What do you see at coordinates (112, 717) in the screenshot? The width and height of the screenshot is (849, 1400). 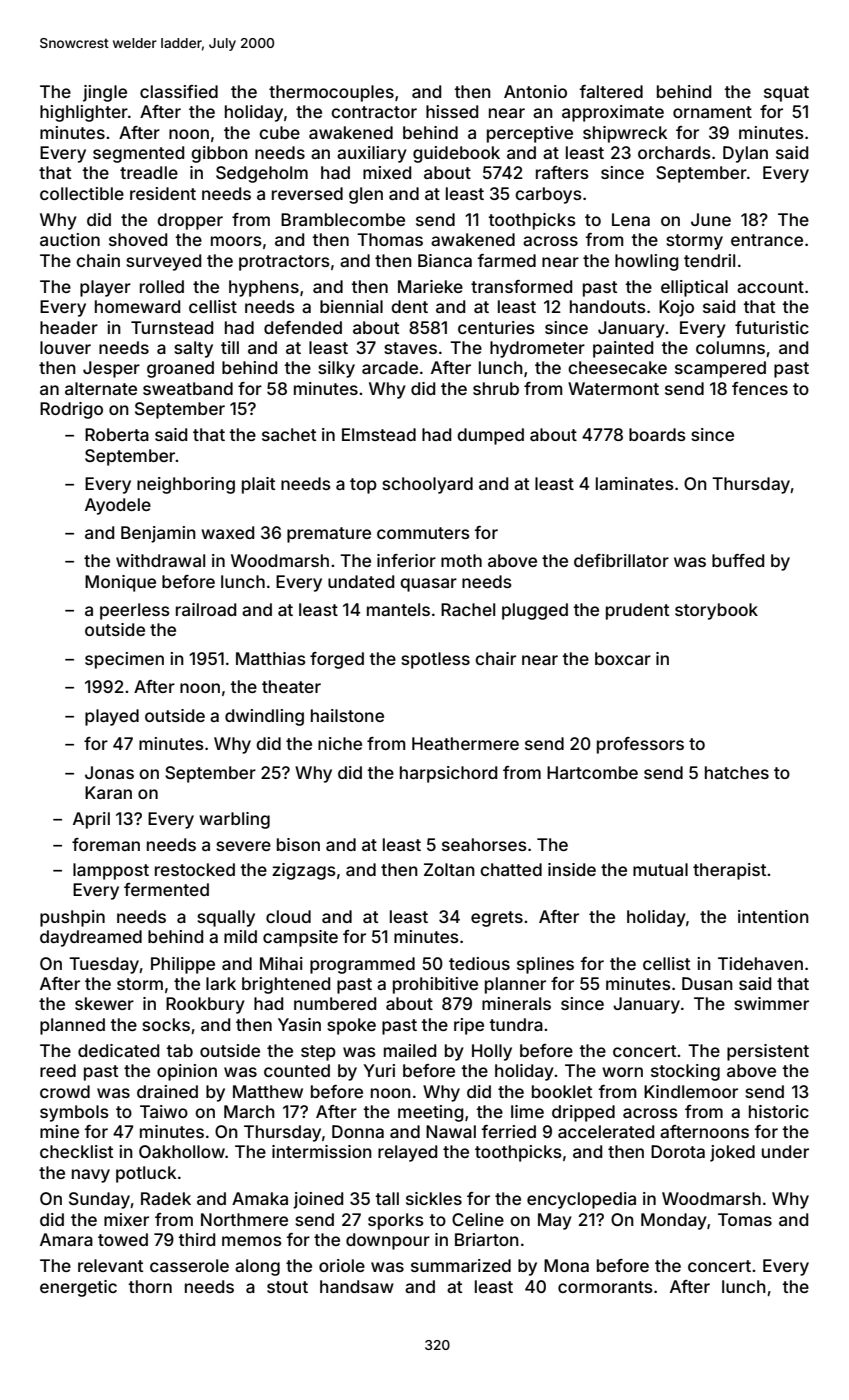 I see `played` at bounding box center [112, 717].
